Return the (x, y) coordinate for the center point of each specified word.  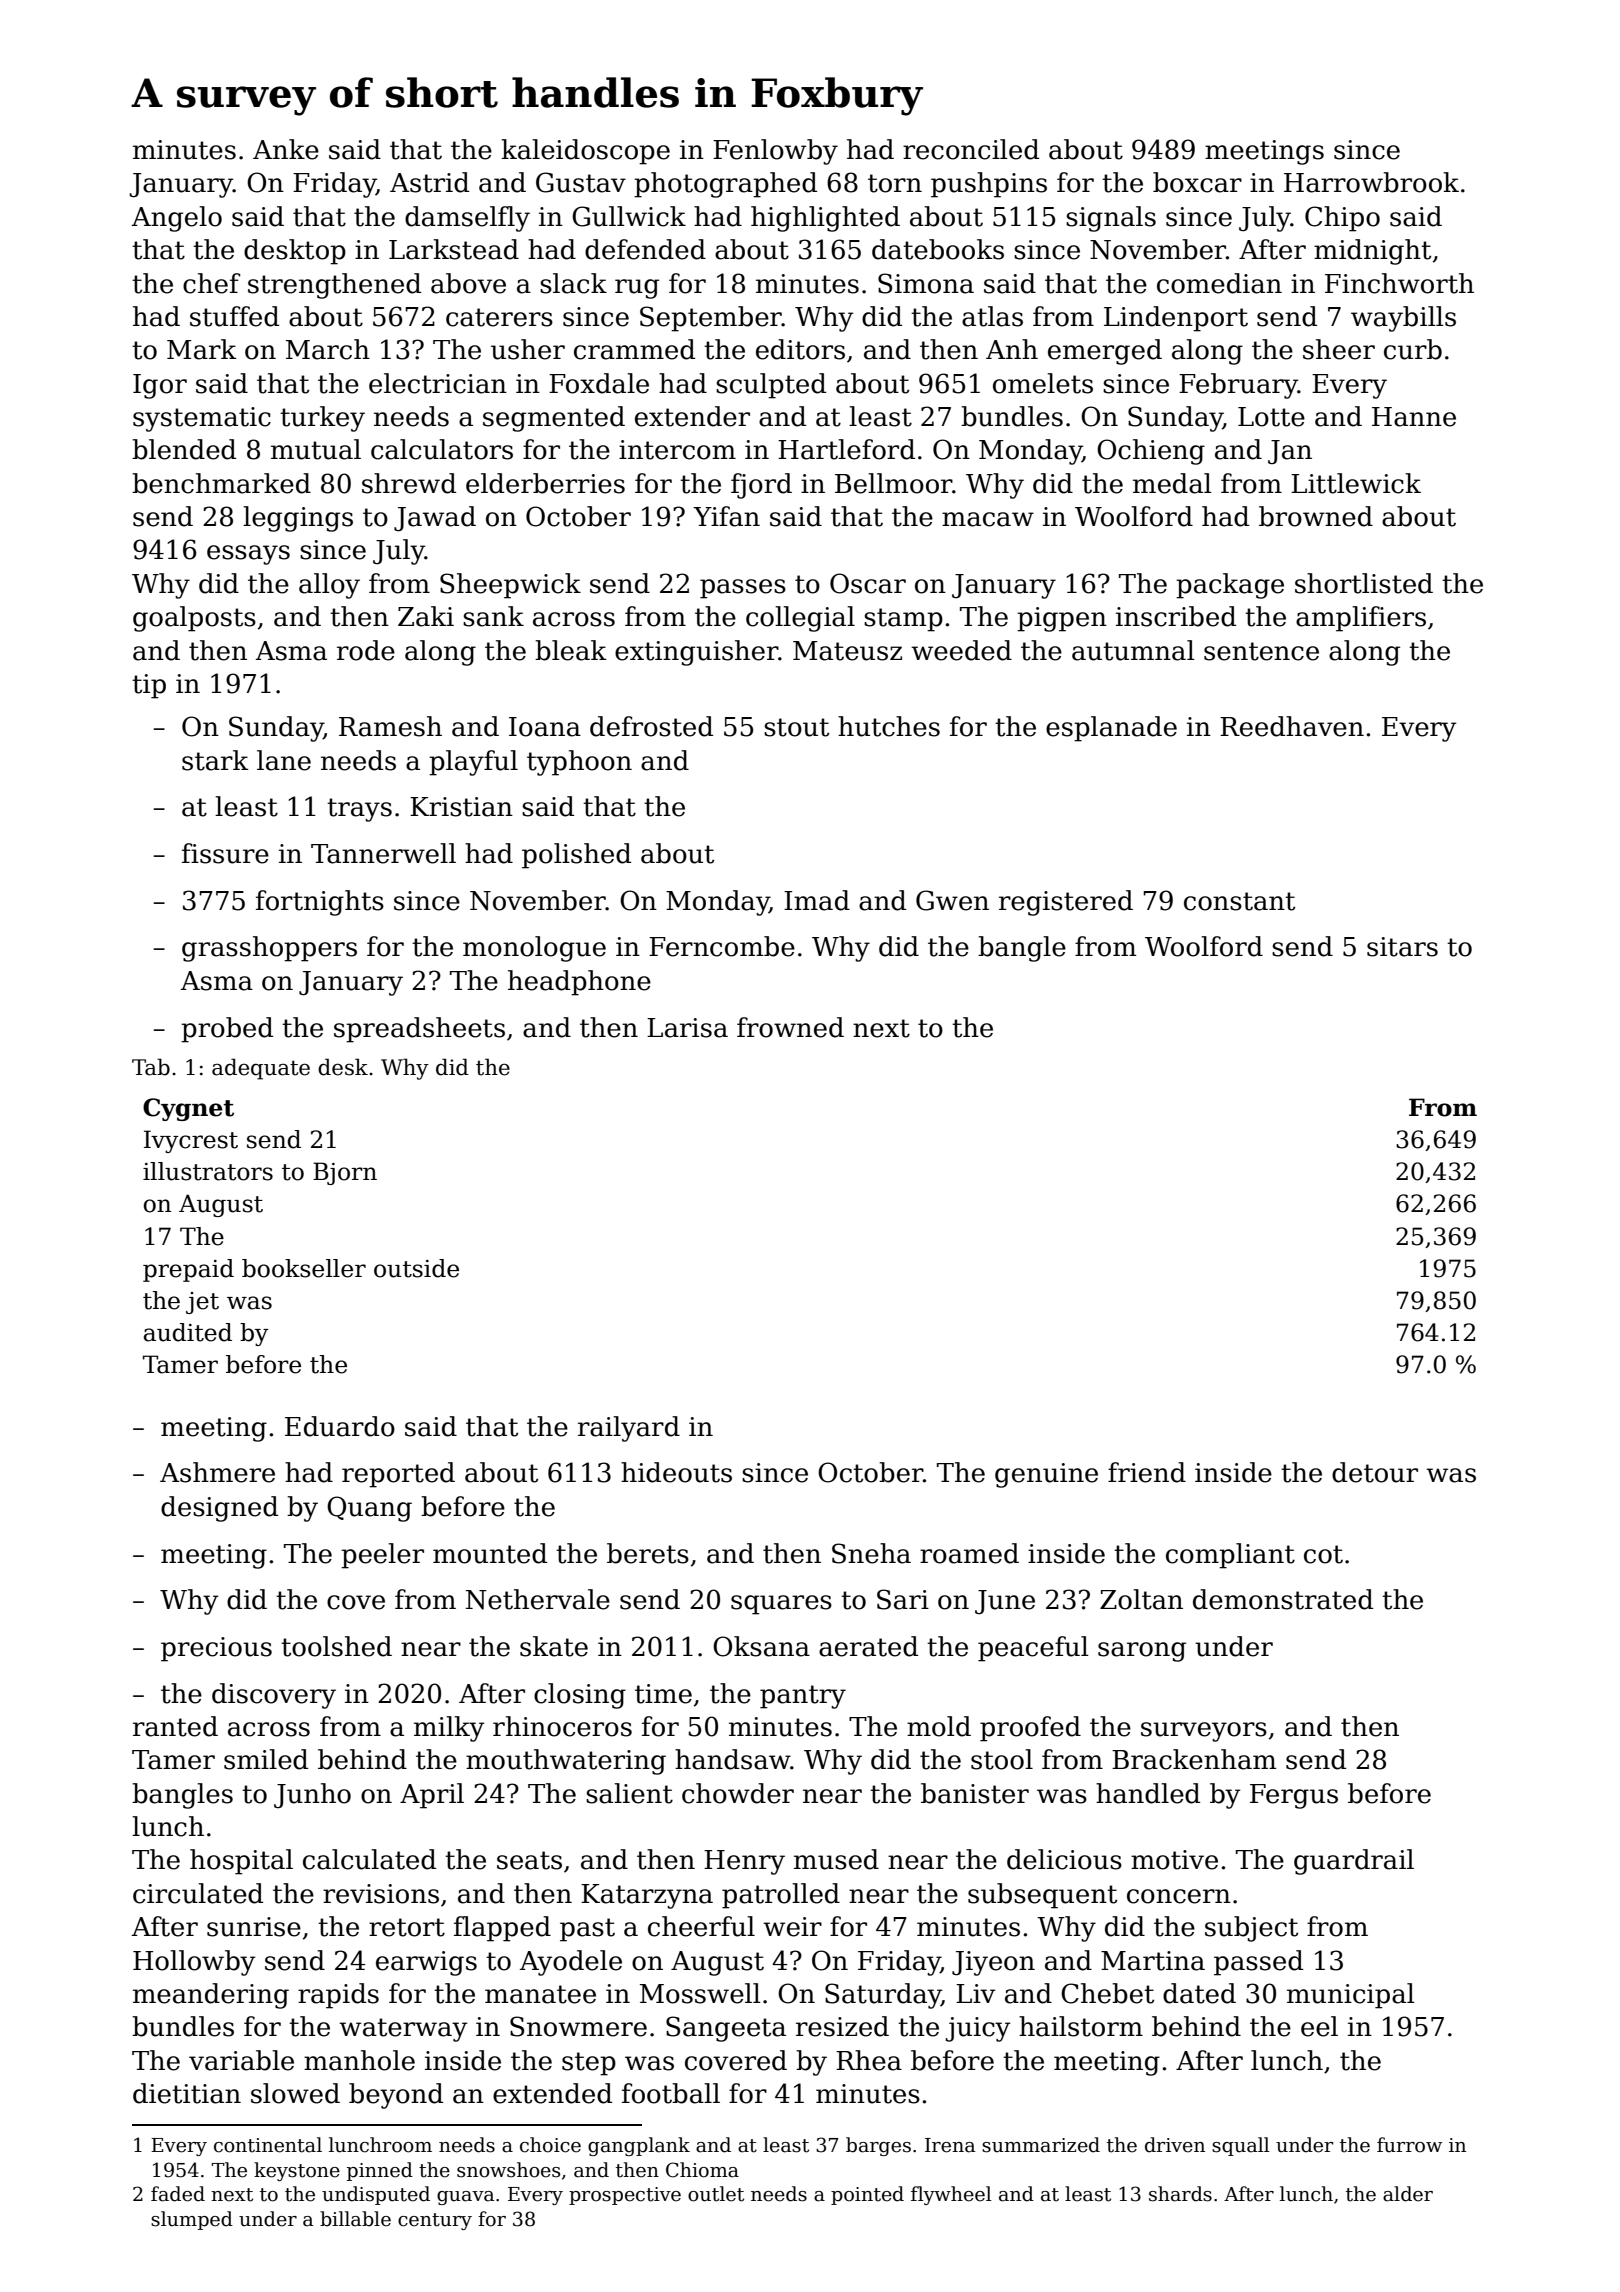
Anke (286, 149)
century (435, 2221)
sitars (1402, 947)
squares (781, 1605)
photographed (725, 185)
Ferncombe (722, 946)
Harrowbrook (1371, 182)
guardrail (1354, 1862)
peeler (382, 1556)
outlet (716, 2194)
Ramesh (390, 726)
